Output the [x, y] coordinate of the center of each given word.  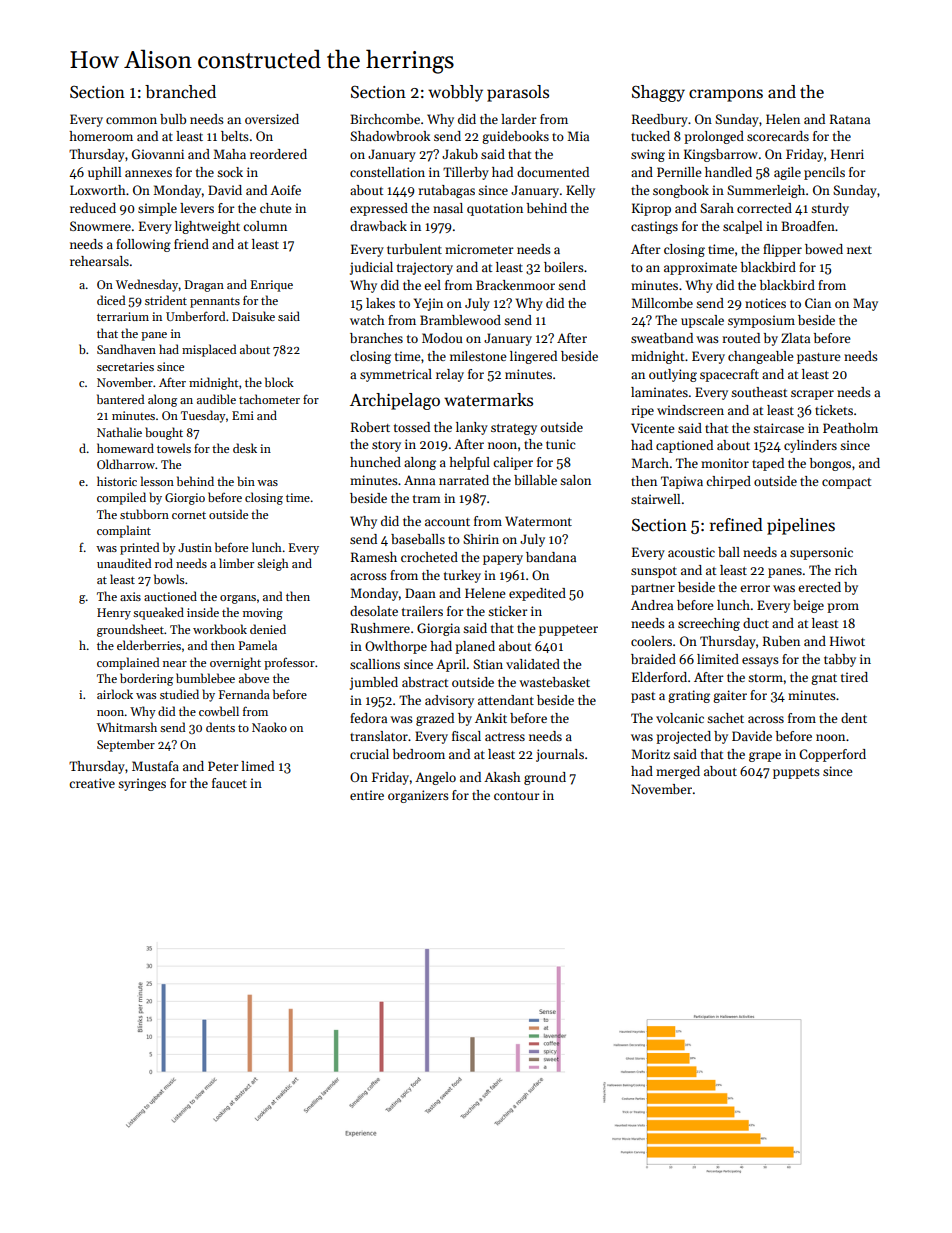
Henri [847, 154]
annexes [148, 173]
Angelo [435, 778]
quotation [495, 209]
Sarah [717, 208]
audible [216, 399]
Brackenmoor [515, 285]
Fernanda [244, 694]
